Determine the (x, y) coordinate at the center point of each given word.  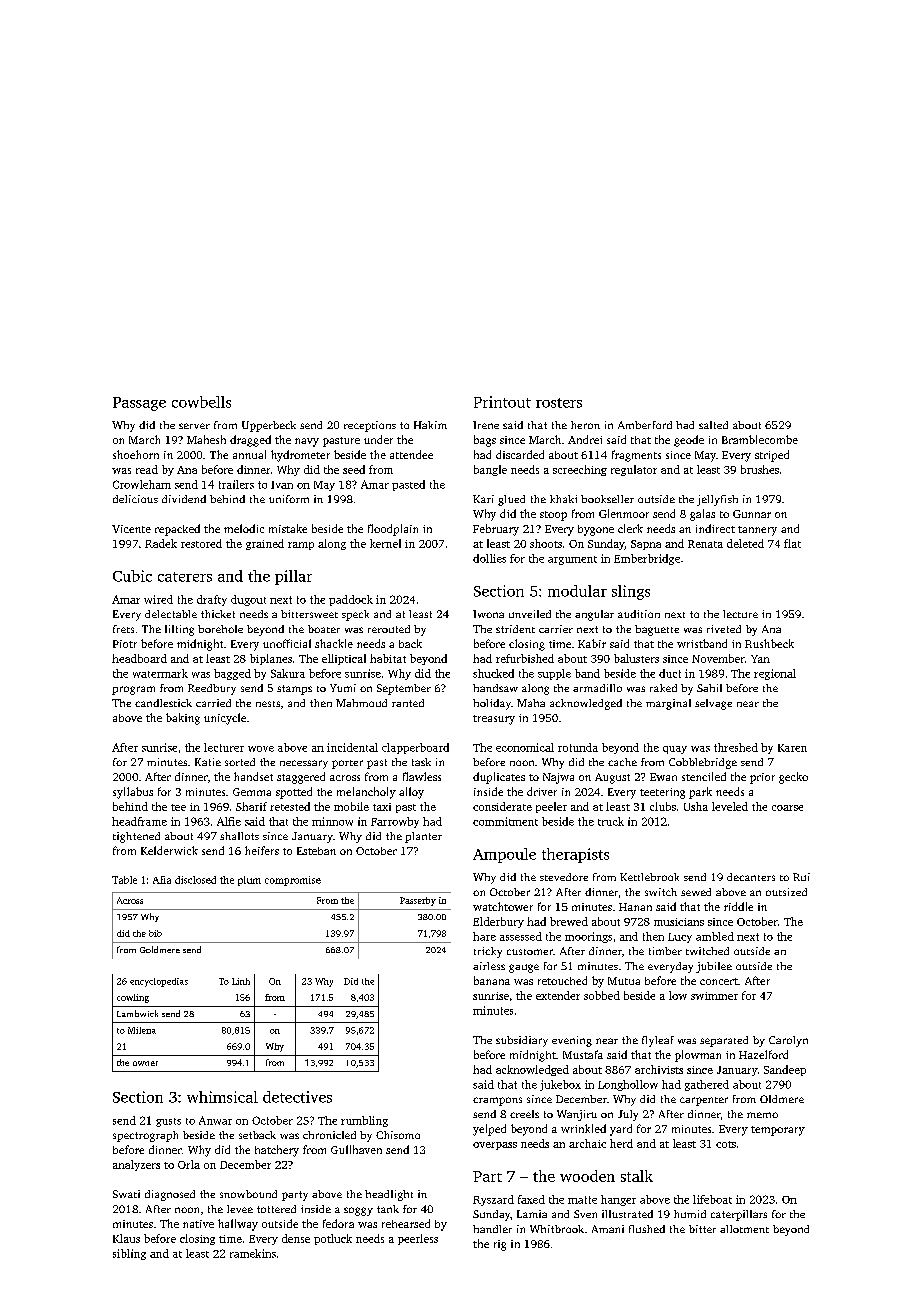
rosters (559, 403)
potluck (333, 1239)
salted (713, 425)
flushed (647, 1229)
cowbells (201, 402)
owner (145, 1063)
